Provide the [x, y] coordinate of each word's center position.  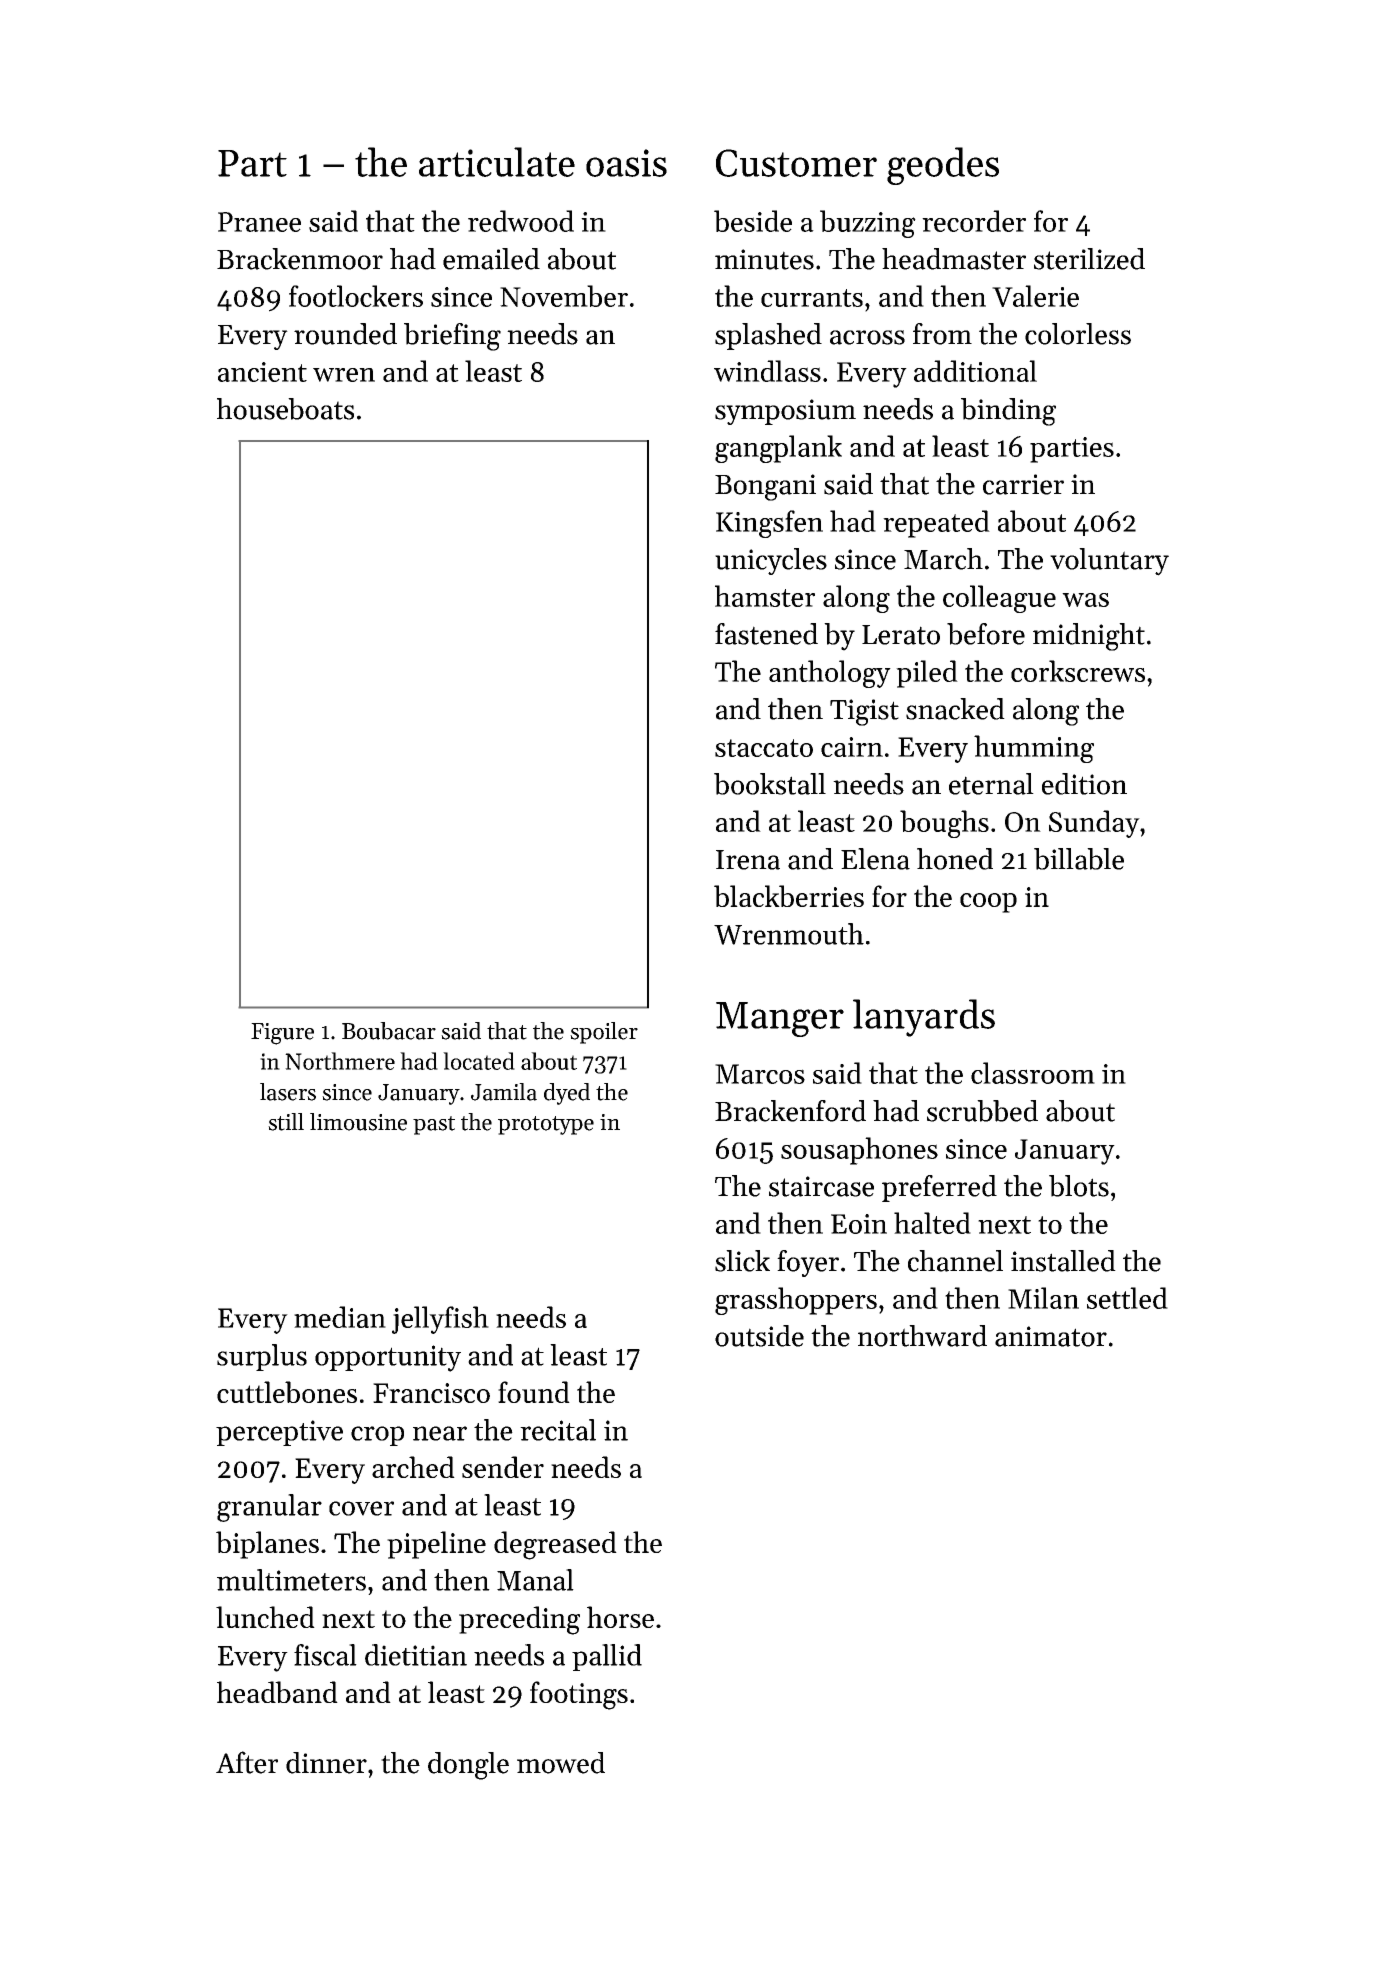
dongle [468, 1766]
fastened [766, 634]
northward [922, 1336]
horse [620, 1617]
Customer [796, 163]
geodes [943, 166]
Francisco [431, 1393]
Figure [282, 1034]
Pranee [259, 222]
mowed [561, 1763]
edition [1084, 784]
